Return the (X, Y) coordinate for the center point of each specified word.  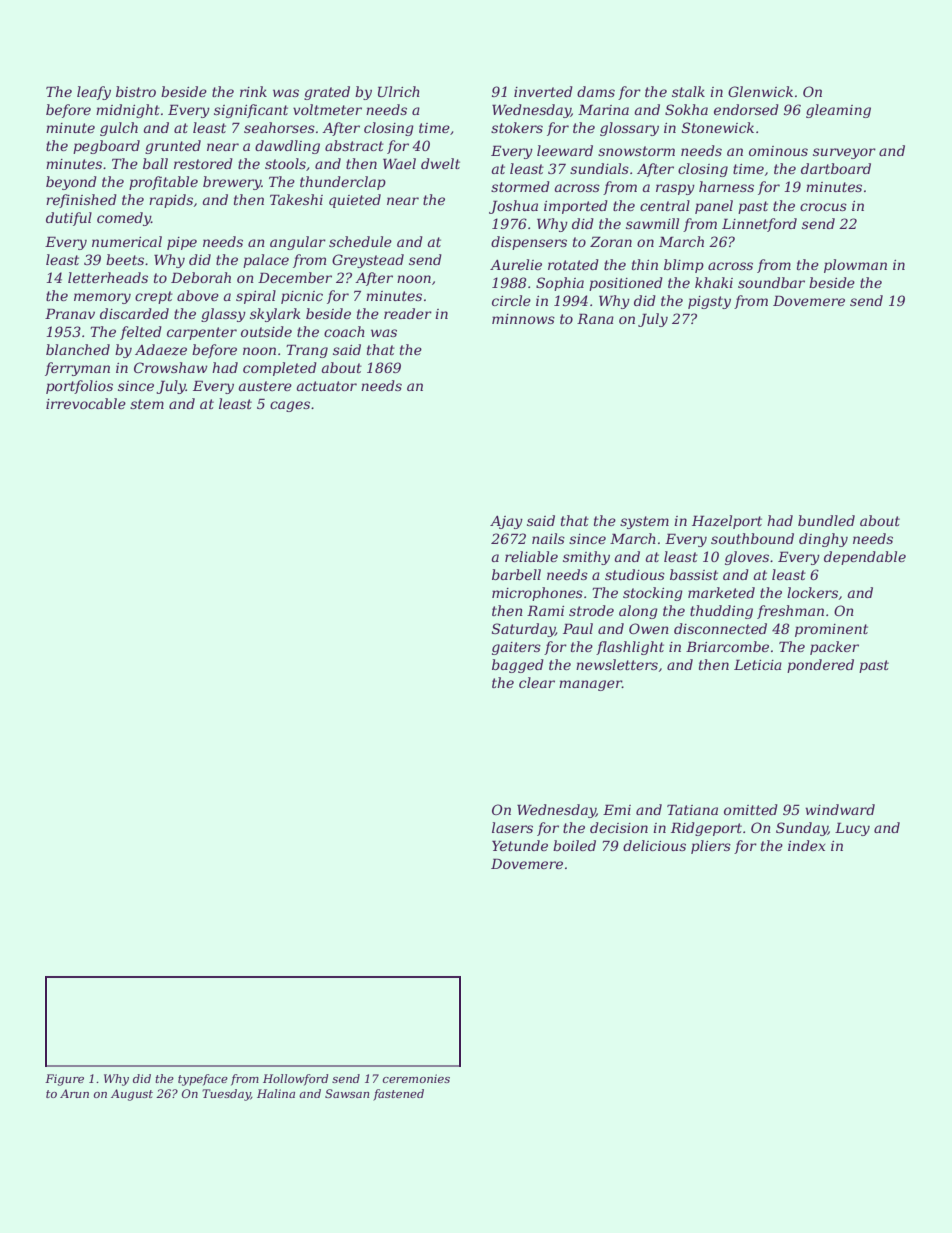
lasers (512, 827)
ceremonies (416, 1078)
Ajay (506, 522)
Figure (64, 1080)
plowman (855, 266)
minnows (523, 319)
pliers (711, 847)
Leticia (758, 664)
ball (155, 163)
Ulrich (399, 91)
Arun (74, 1093)
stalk (688, 91)
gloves (747, 558)
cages (290, 406)
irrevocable (86, 403)
